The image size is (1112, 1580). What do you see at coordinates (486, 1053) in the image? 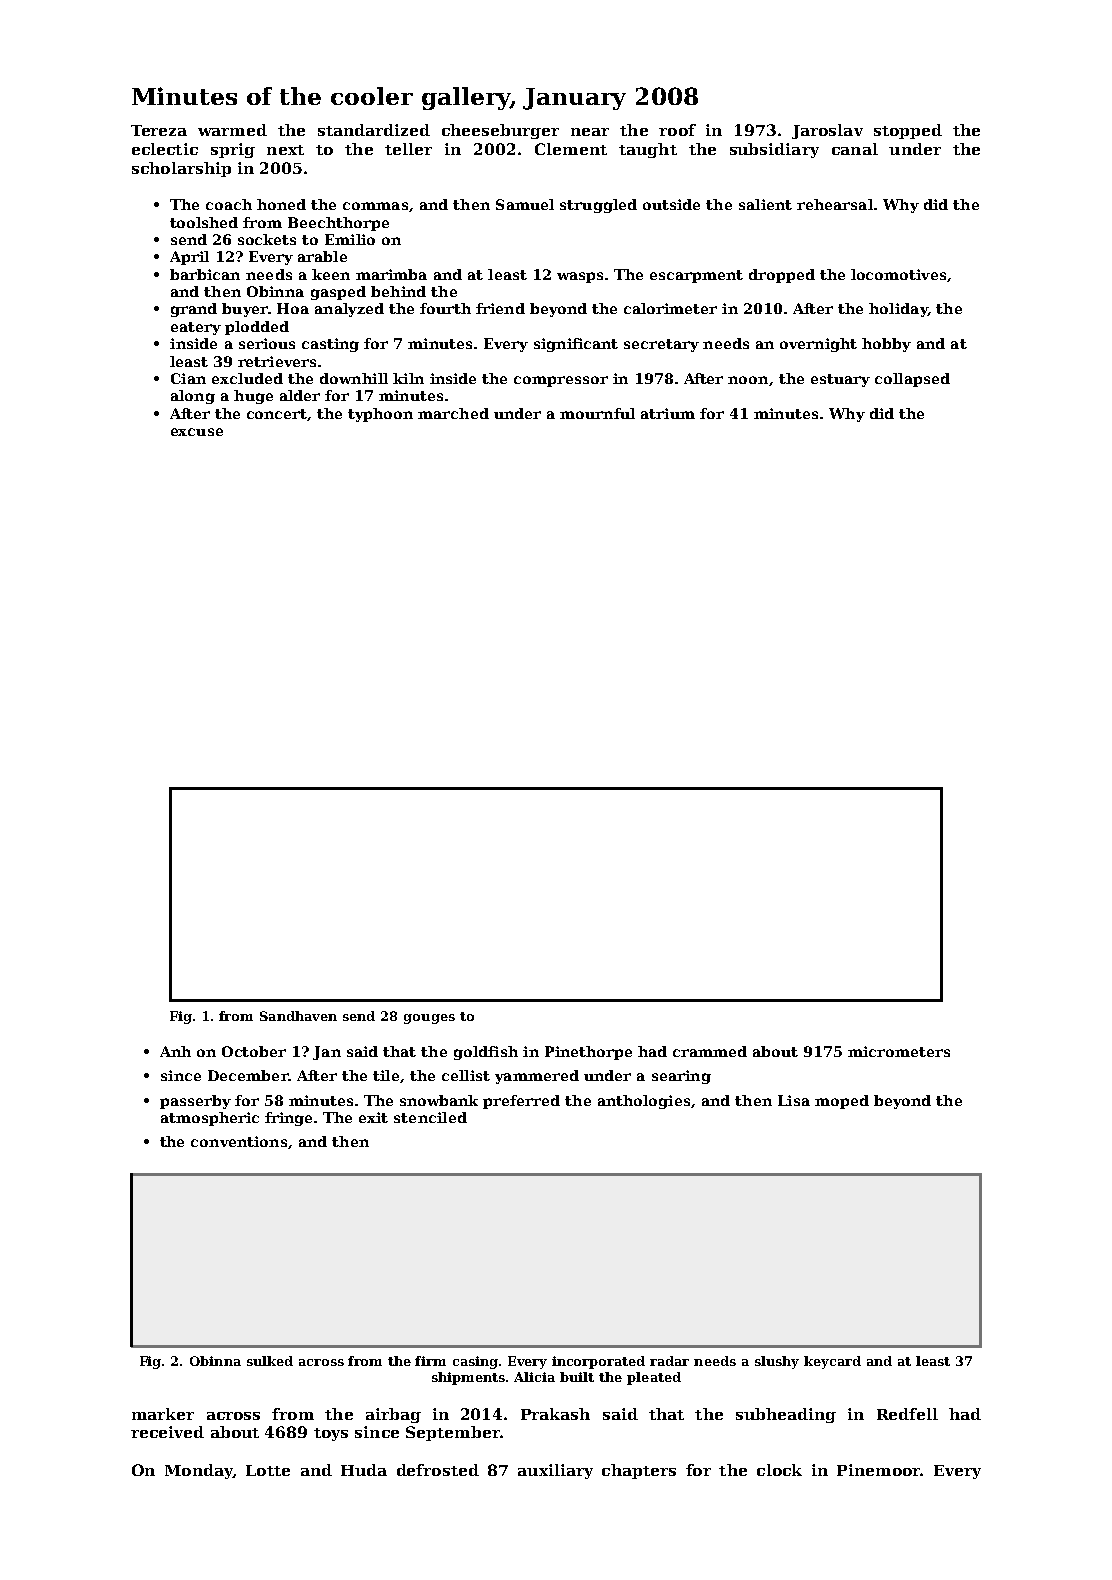
I see `goldfish` at bounding box center [486, 1053].
